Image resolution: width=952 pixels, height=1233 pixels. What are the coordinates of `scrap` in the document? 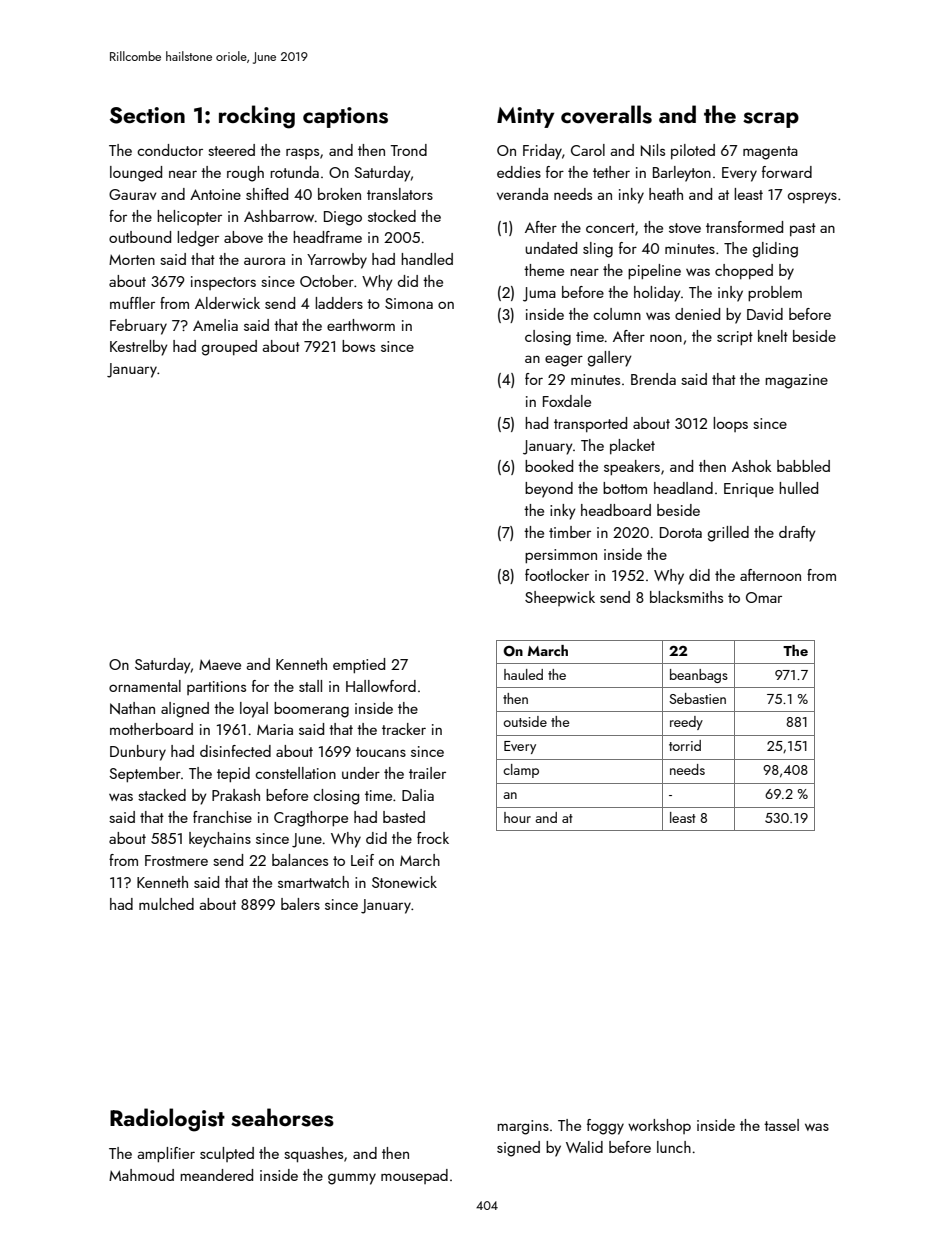 It's located at (771, 120).
